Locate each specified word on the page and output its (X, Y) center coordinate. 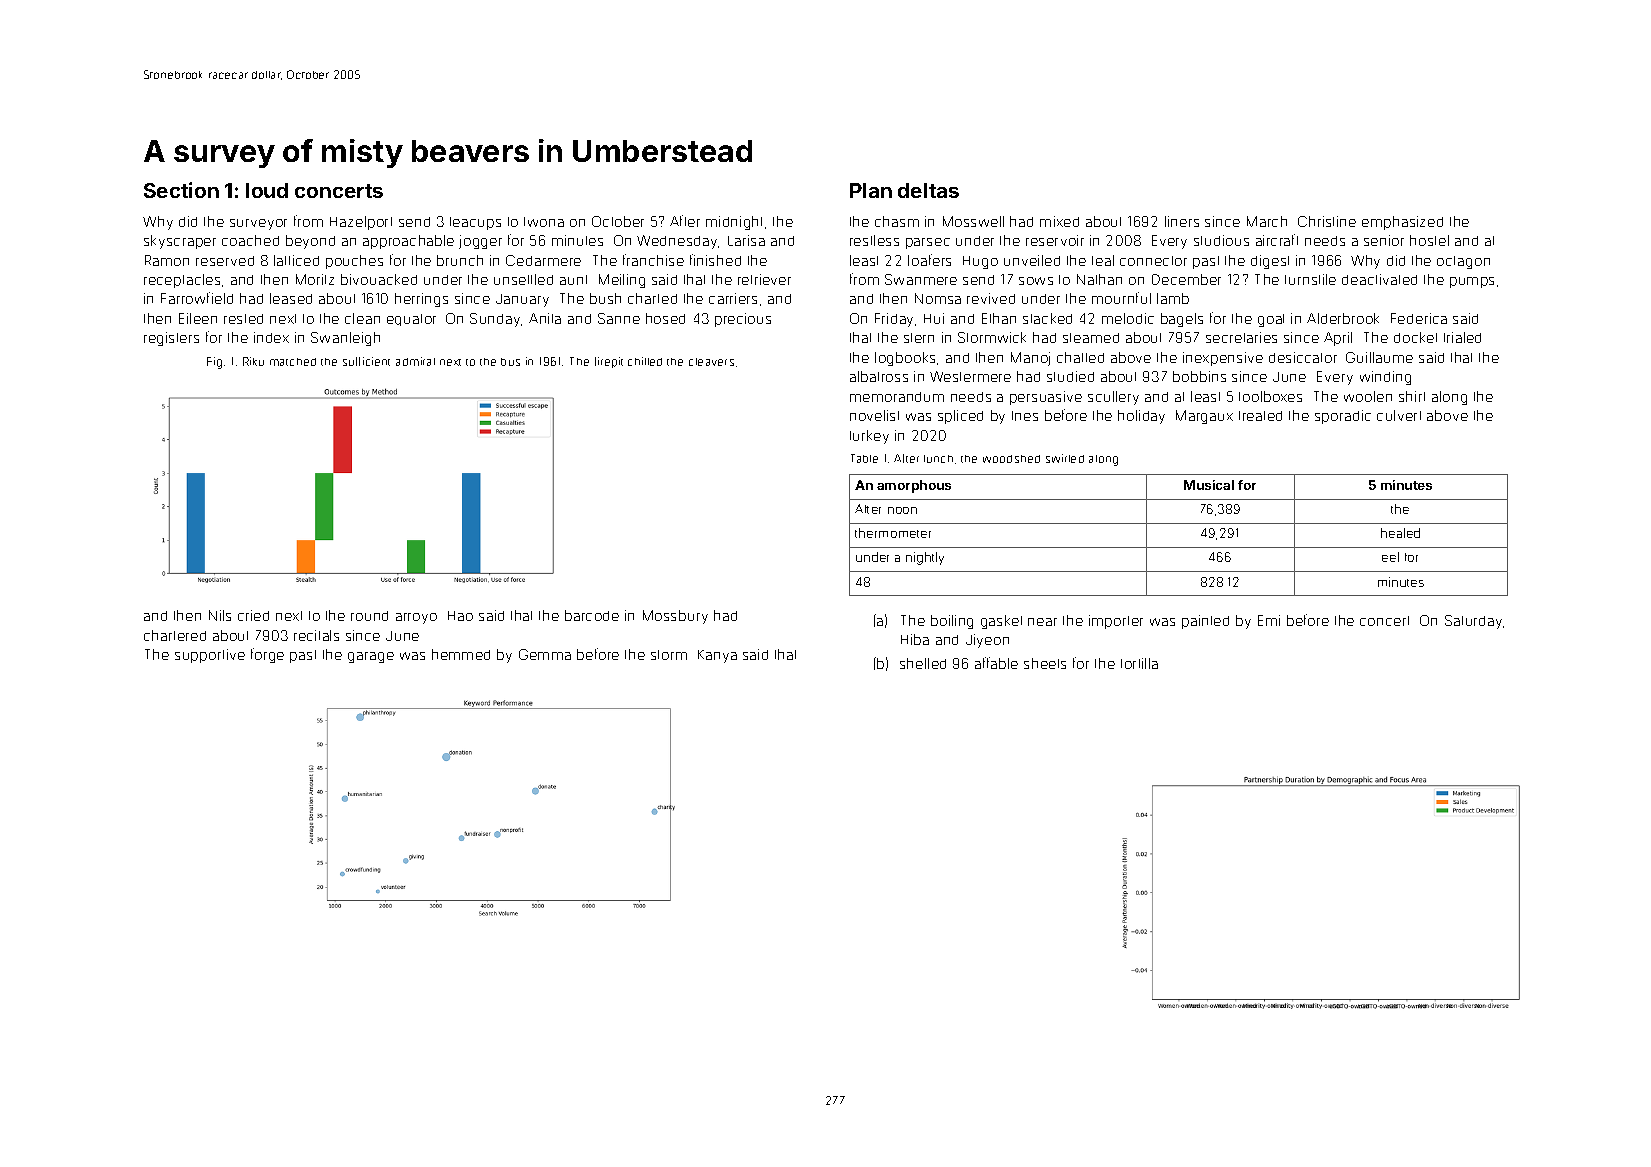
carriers (733, 298)
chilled (645, 361)
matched (293, 362)
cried (253, 615)
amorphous (914, 486)
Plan (871, 190)
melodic (1128, 318)
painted (1205, 622)
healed (1400, 533)
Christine (1327, 221)
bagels (1182, 320)
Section (181, 190)
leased (291, 298)
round (369, 616)
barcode (592, 615)
